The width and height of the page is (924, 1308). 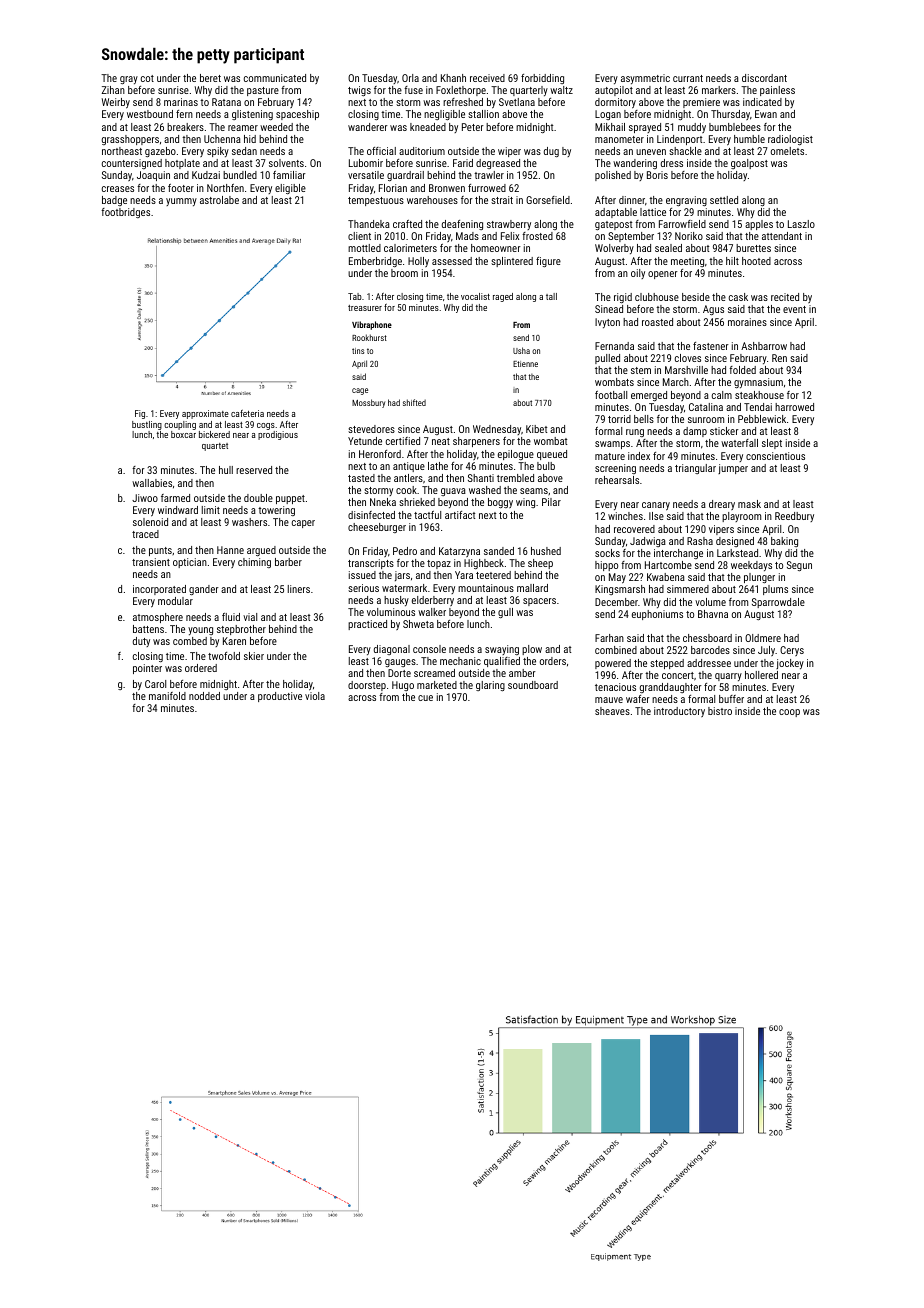 What do you see at coordinates (145, 534) in the page?
I see `traced` at bounding box center [145, 534].
